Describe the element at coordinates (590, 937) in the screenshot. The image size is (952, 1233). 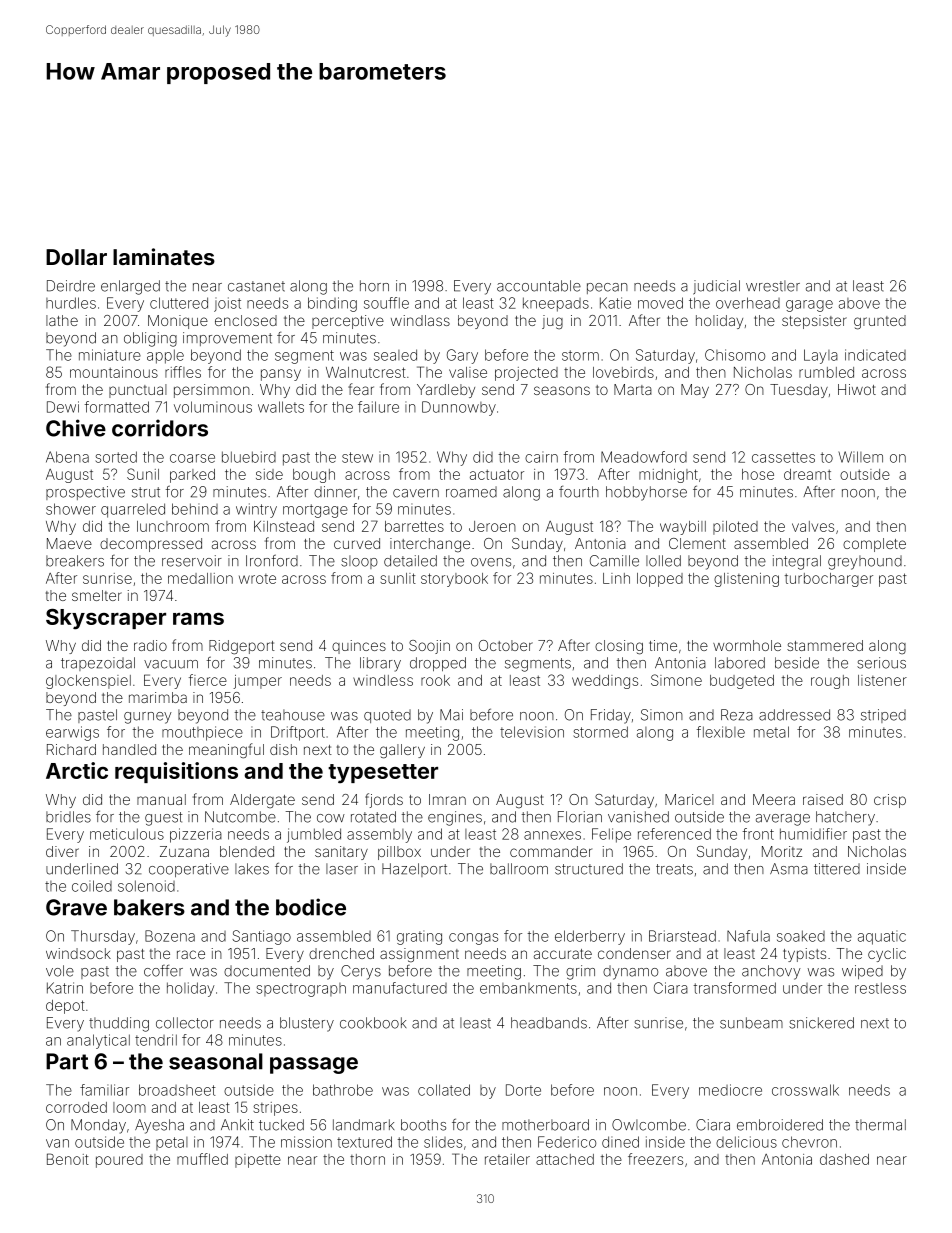
I see `elderberry` at that location.
